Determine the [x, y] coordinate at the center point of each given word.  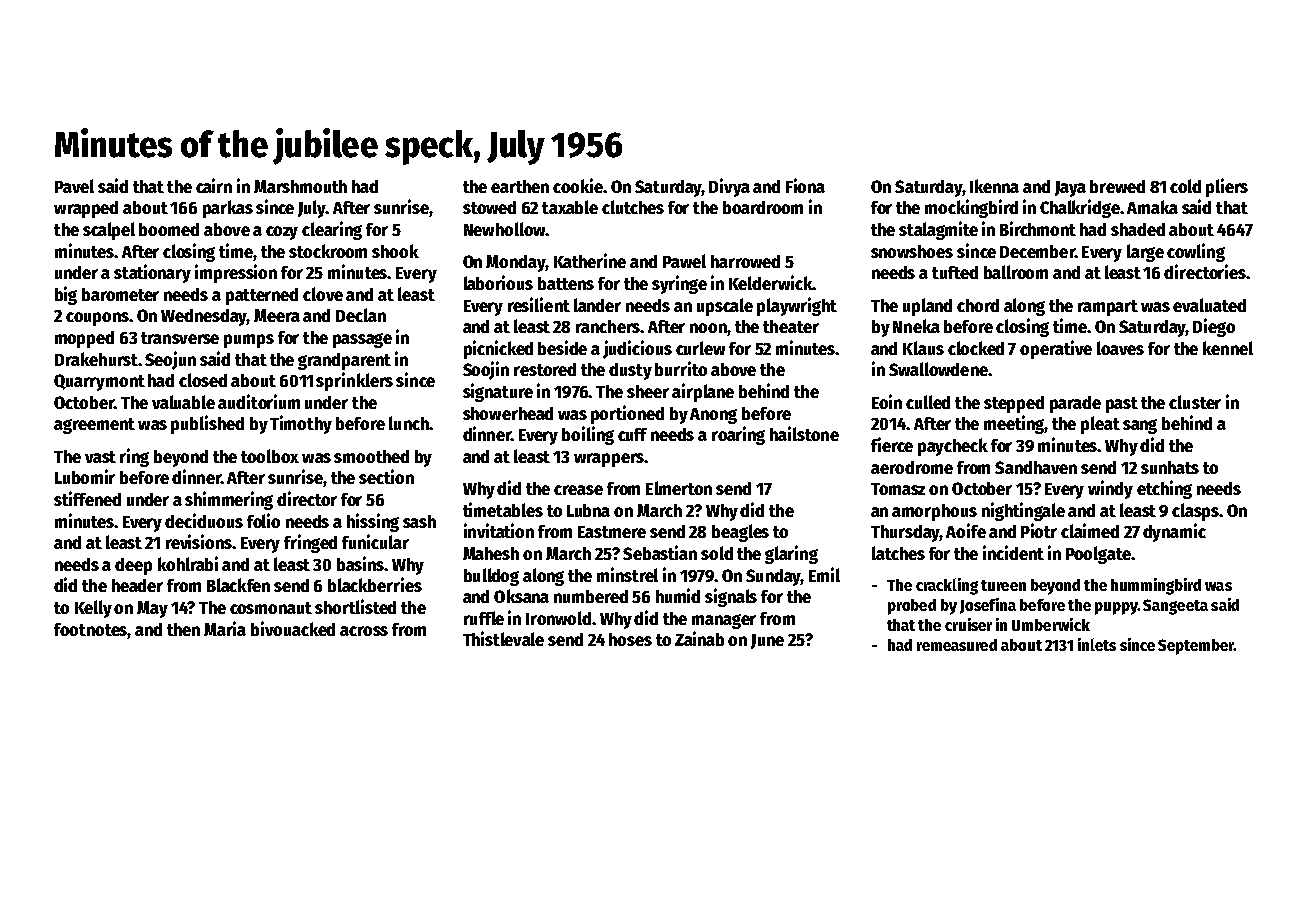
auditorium [259, 401]
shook [395, 251]
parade [1075, 404]
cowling [1196, 252]
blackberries [375, 584]
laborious [498, 282]
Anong [713, 416]
